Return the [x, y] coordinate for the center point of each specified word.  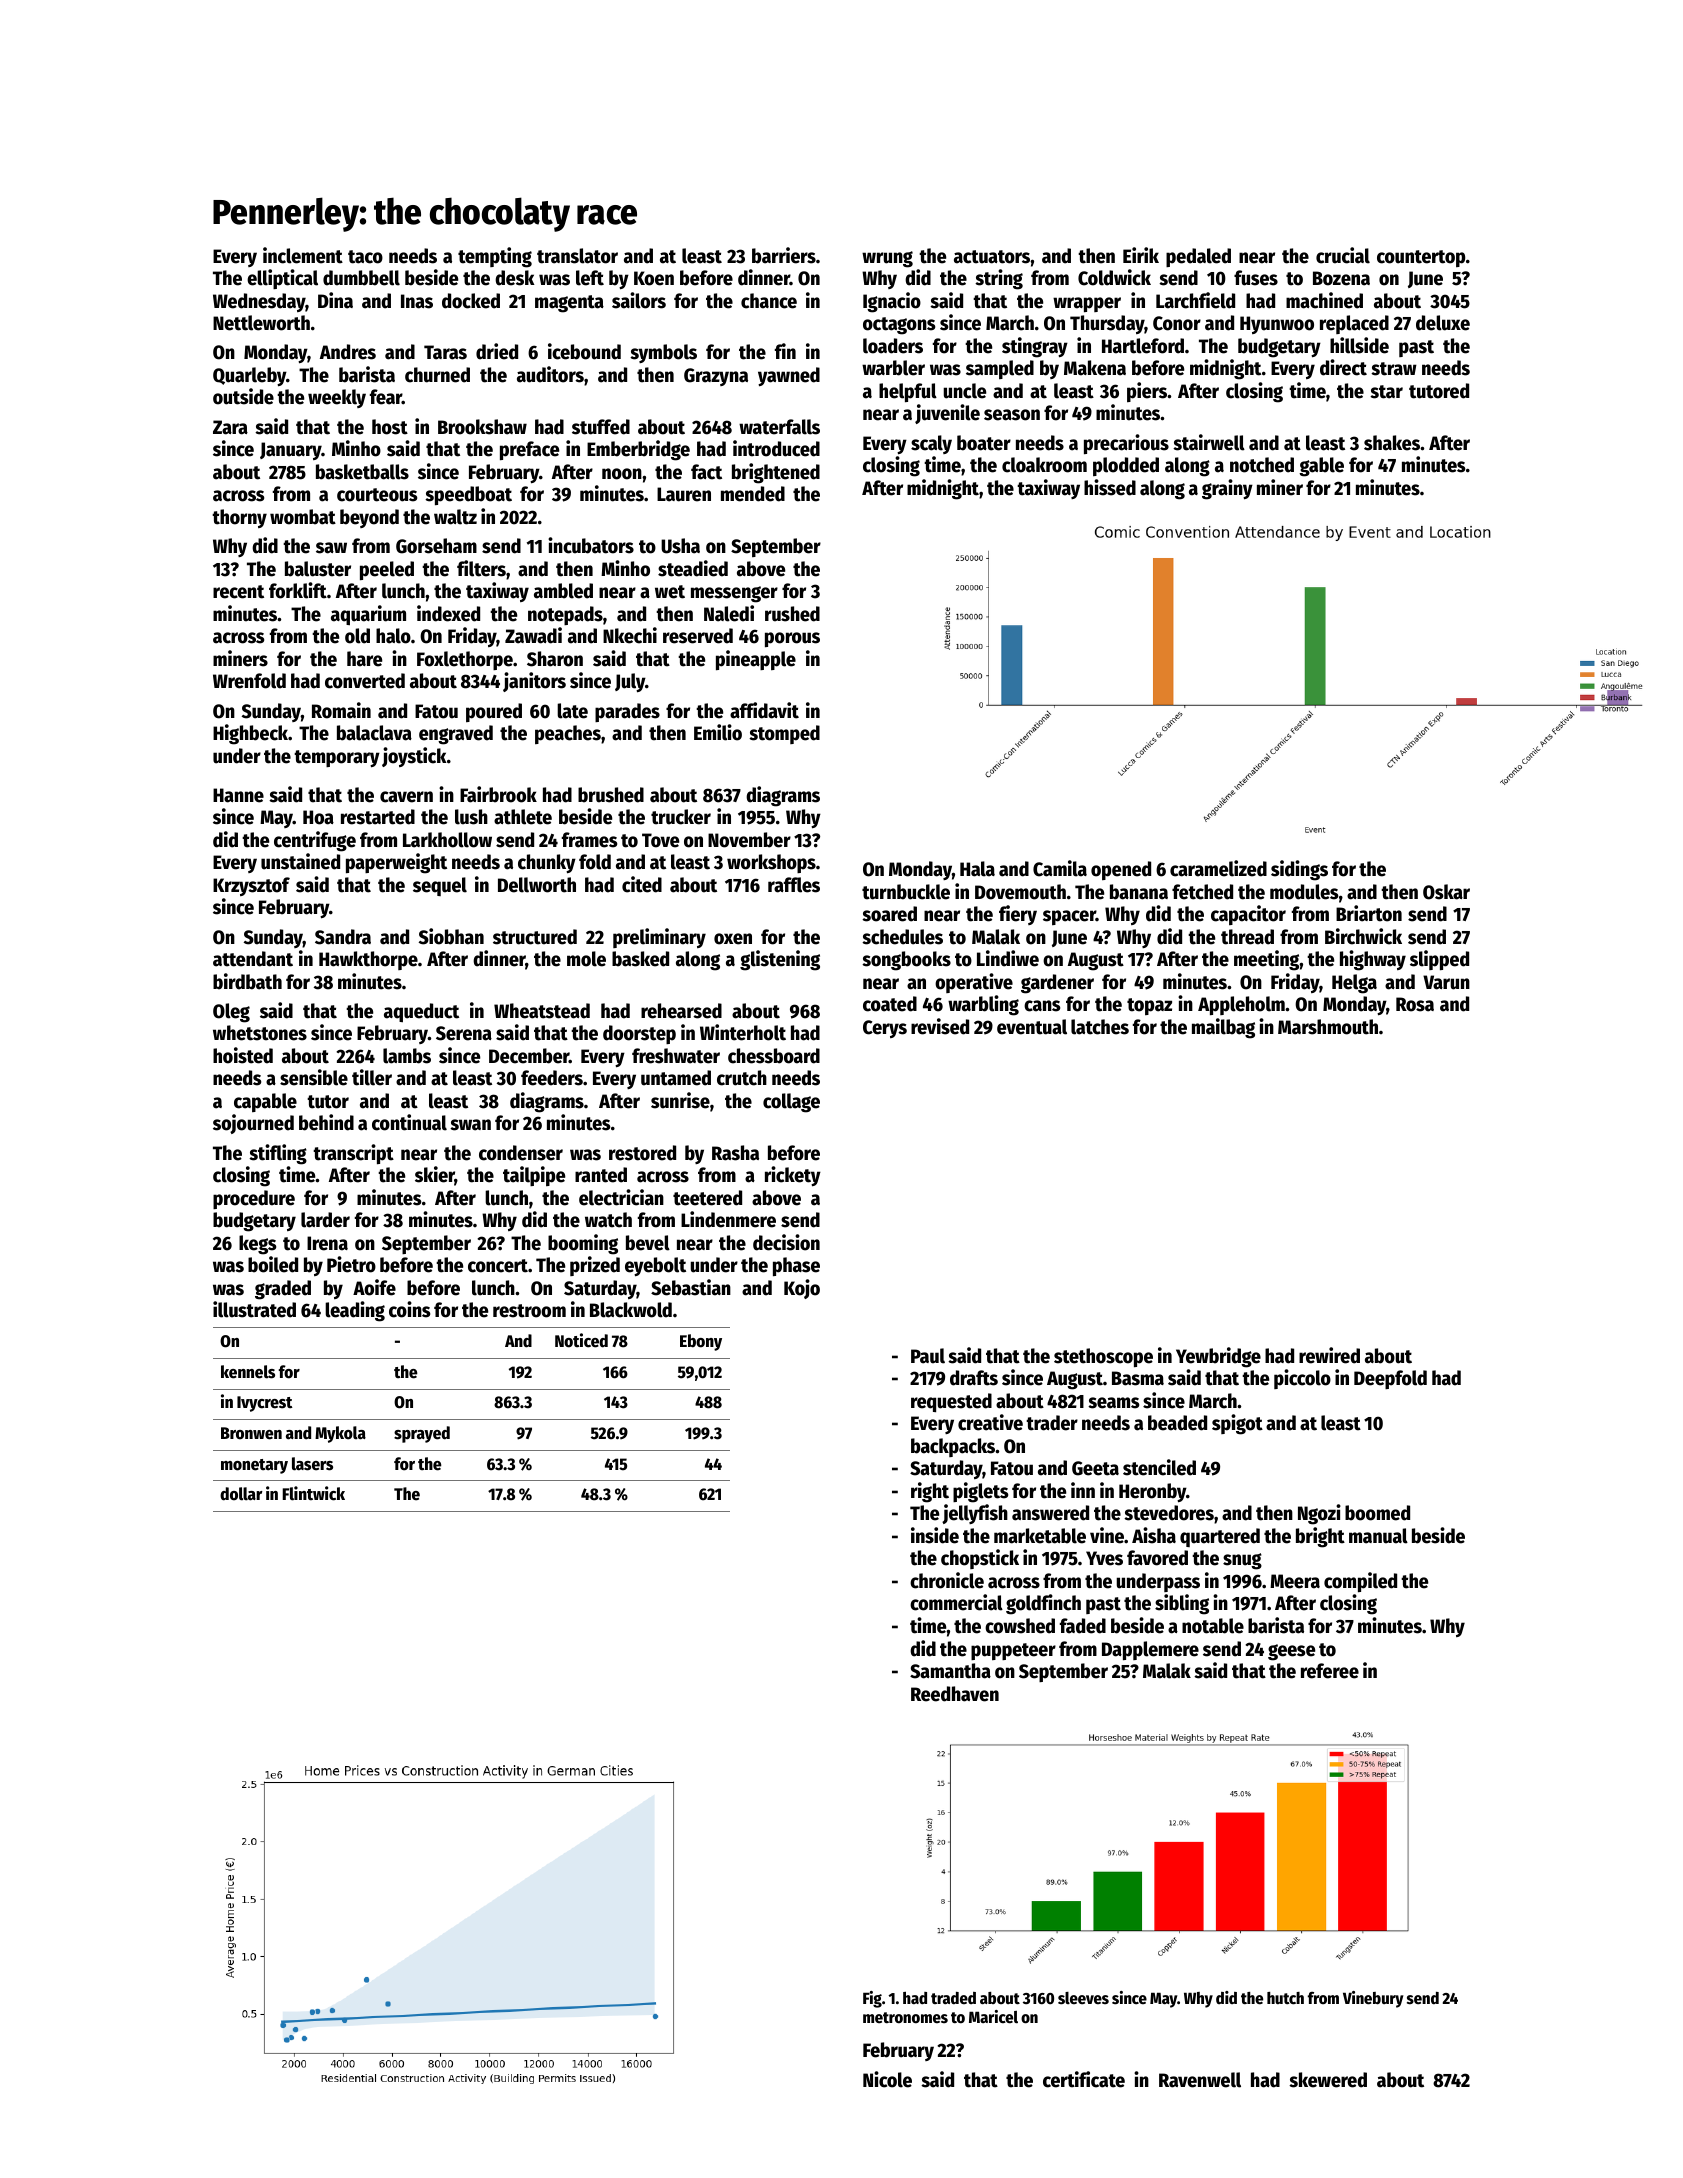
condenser [521, 1153]
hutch [1285, 1998]
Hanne [238, 795]
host [390, 427]
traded [953, 1998]
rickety [793, 1176]
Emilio [718, 732]
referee [1330, 1671]
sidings [1299, 870]
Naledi [729, 613]
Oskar [1446, 892]
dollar [241, 1494]
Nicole [887, 2079]
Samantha [950, 1671]
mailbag [1223, 1028]
